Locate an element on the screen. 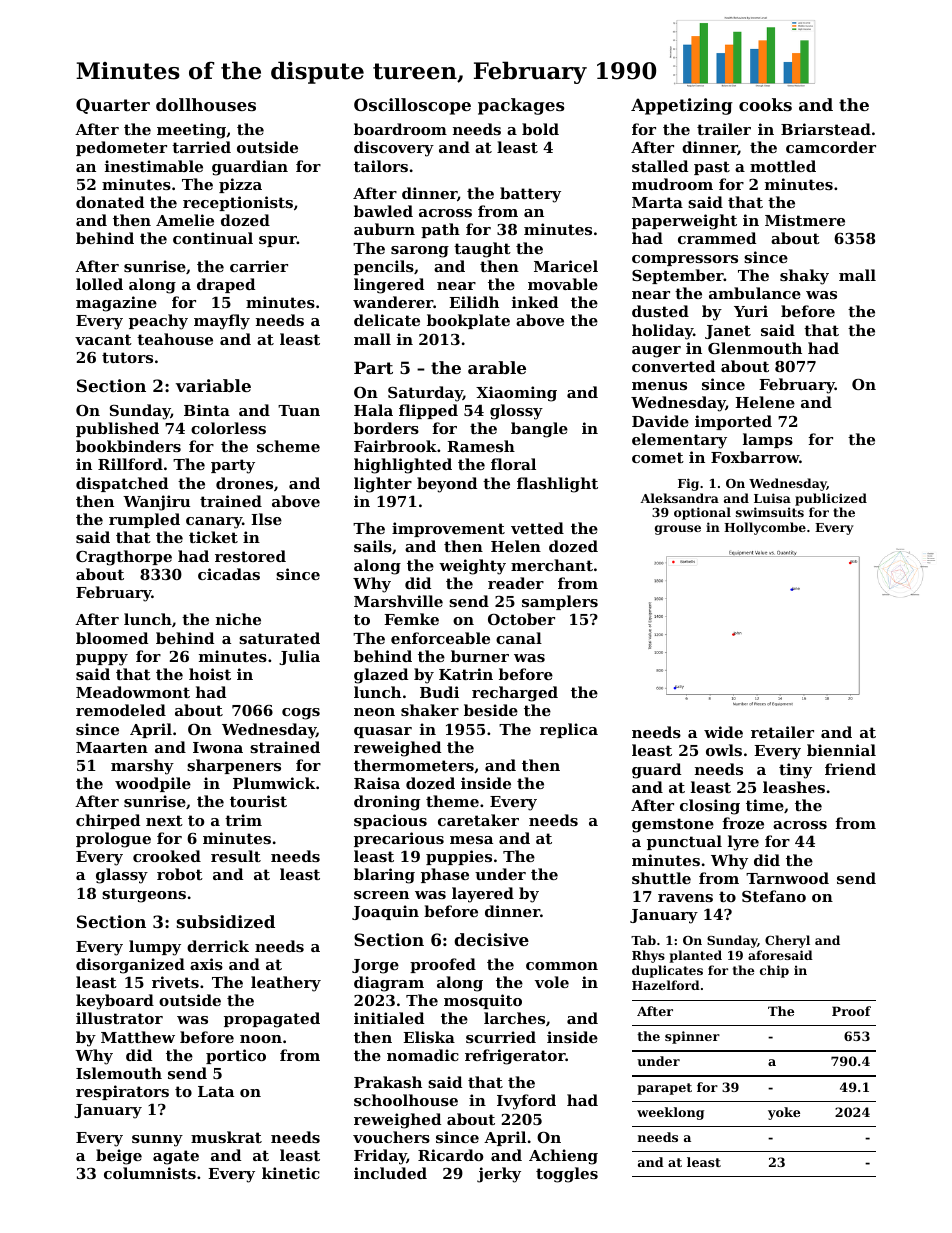  Xiaoming is located at coordinates (516, 394).
